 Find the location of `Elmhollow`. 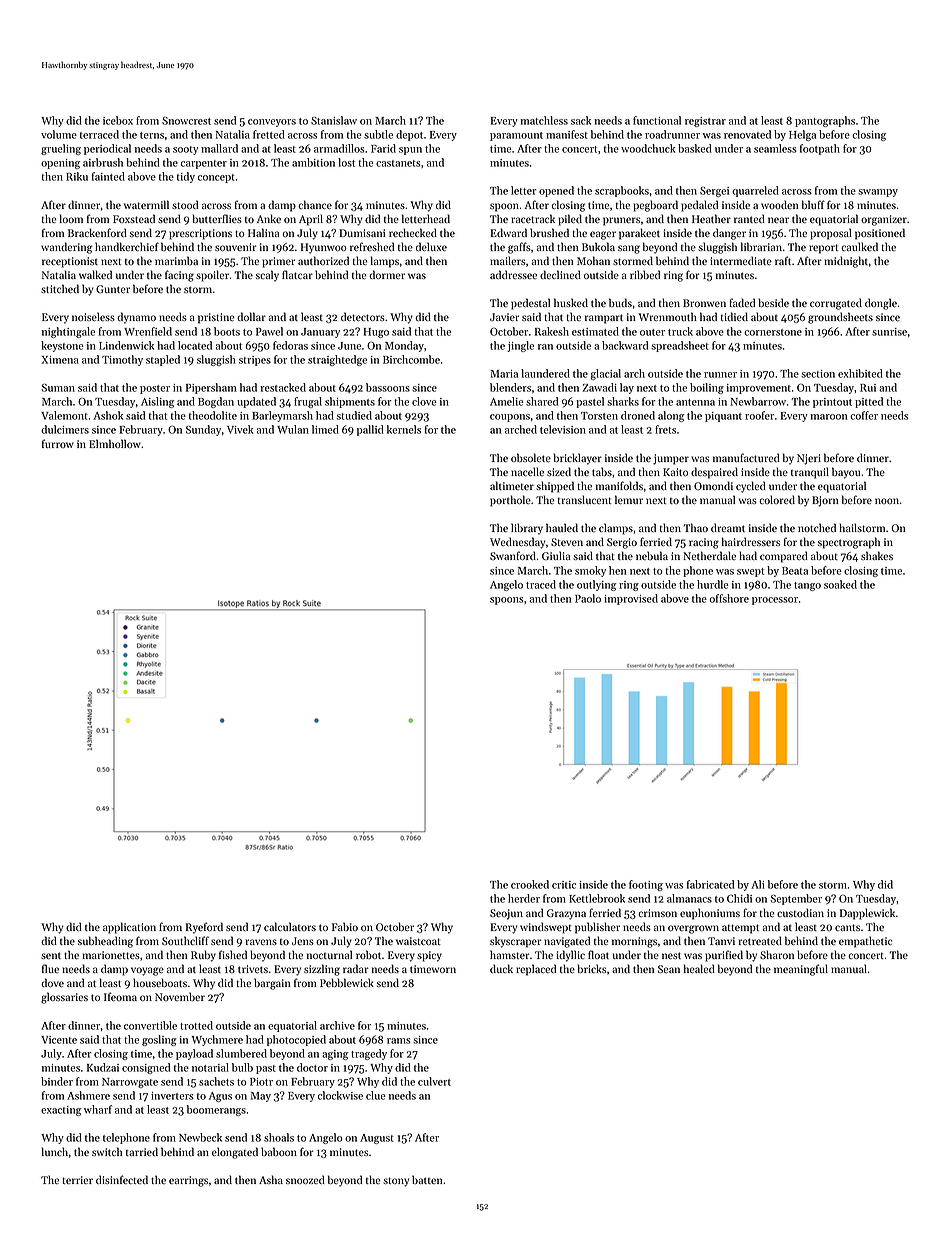

Elmhollow is located at coordinates (115, 443).
